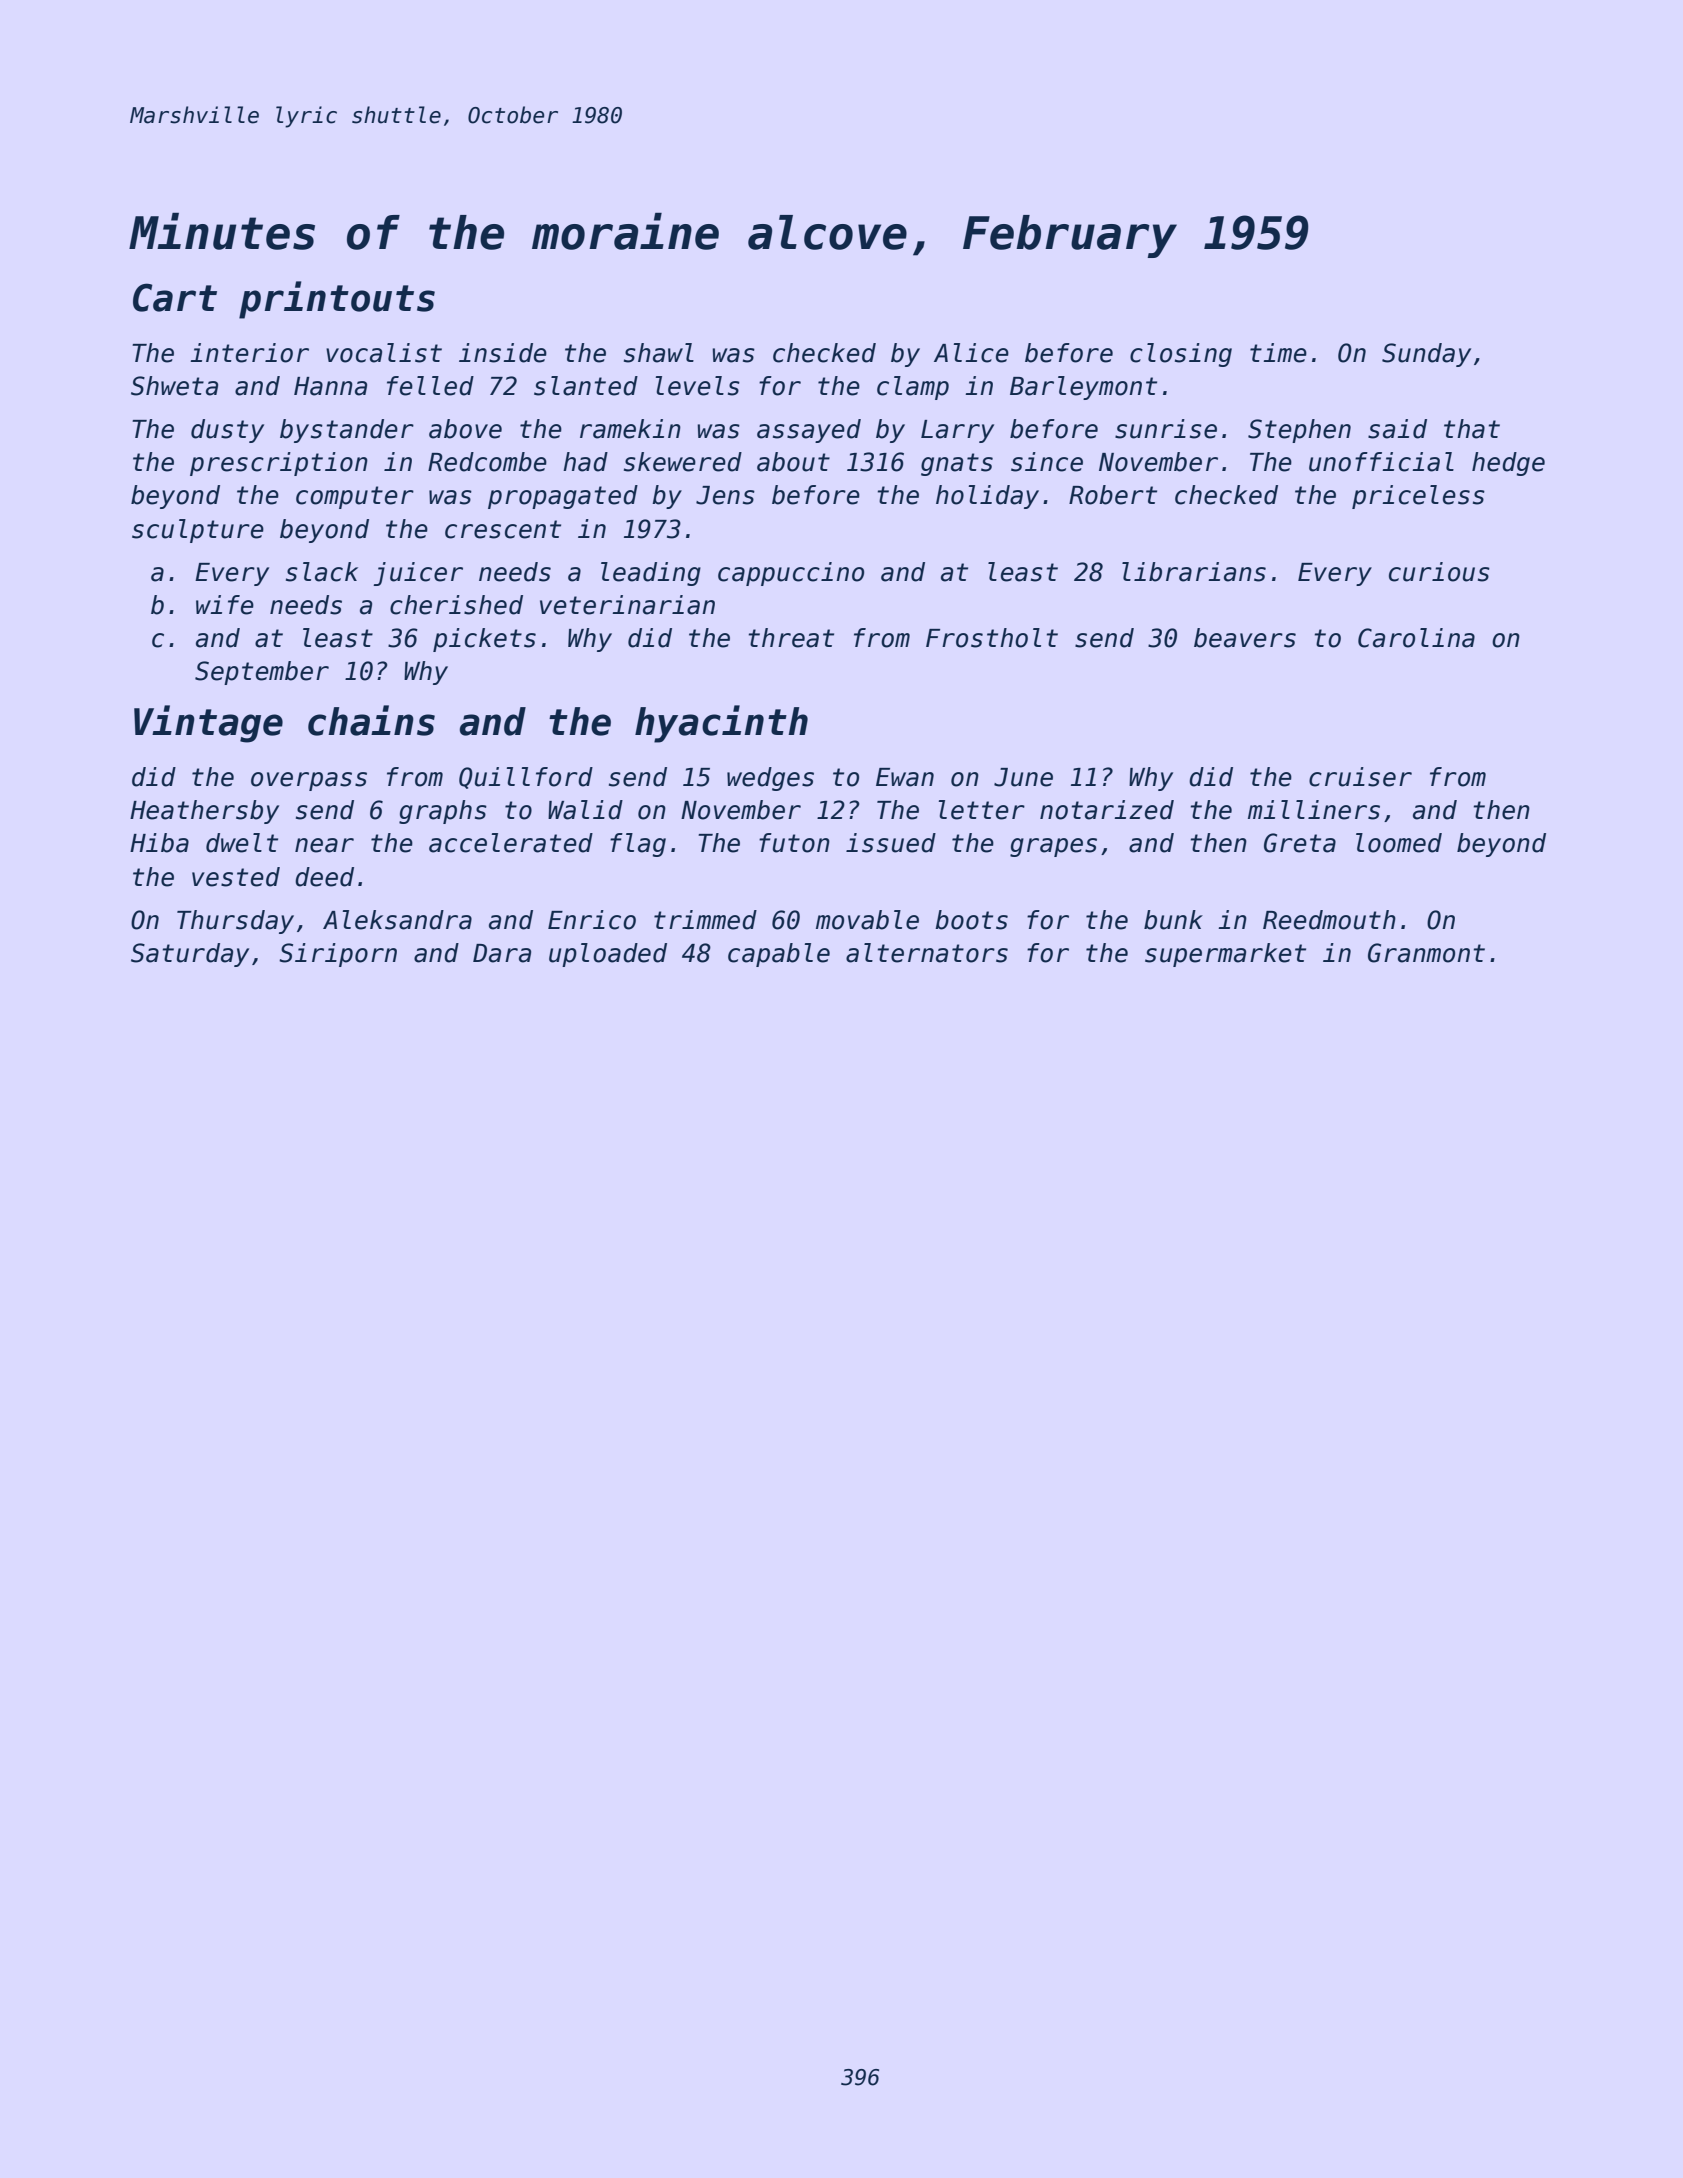 This document has height=2178, width=1683. What do you see at coordinates (794, 843) in the document?
I see `futon` at bounding box center [794, 843].
